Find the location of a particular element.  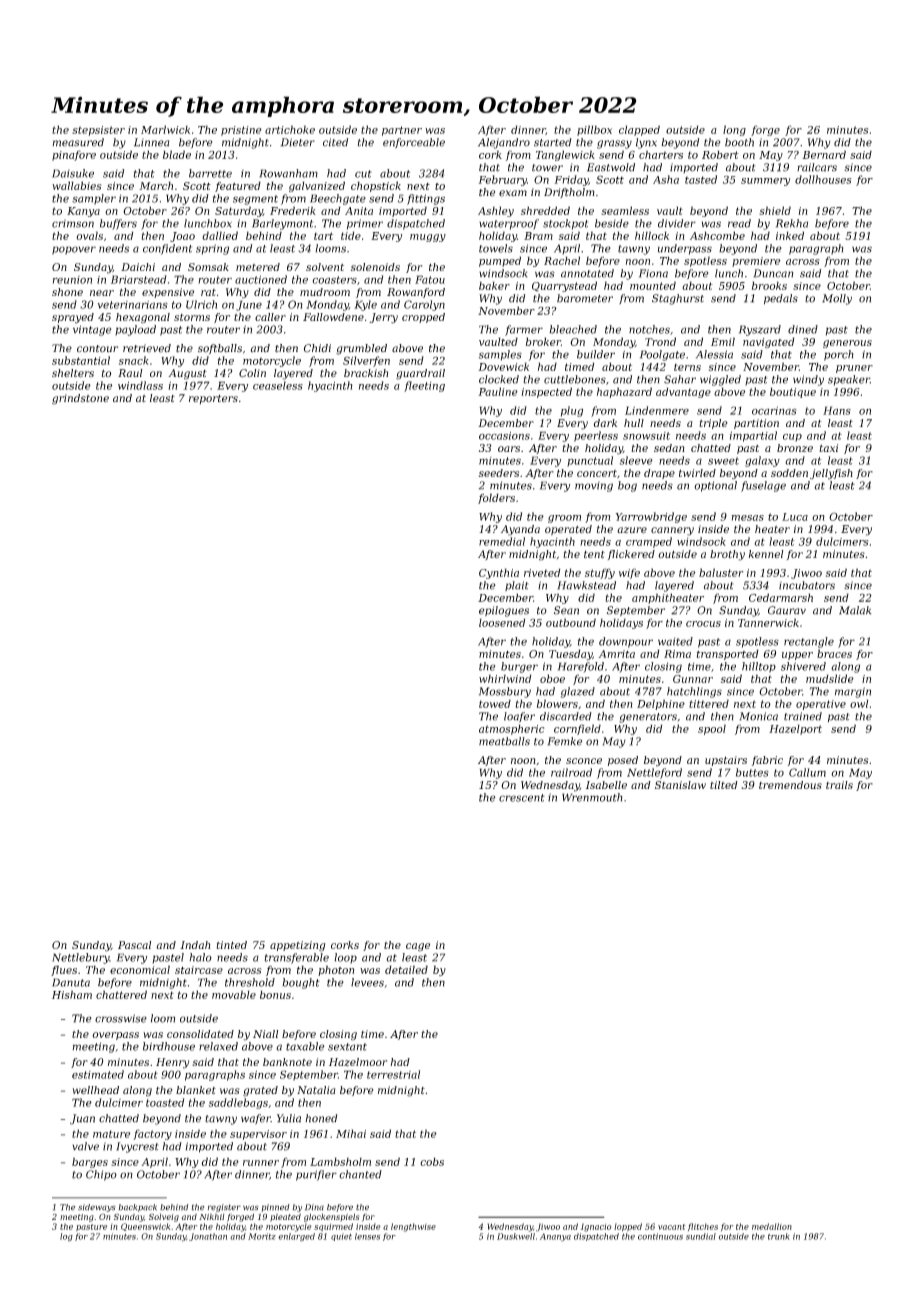

artichoke is located at coordinates (290, 129).
